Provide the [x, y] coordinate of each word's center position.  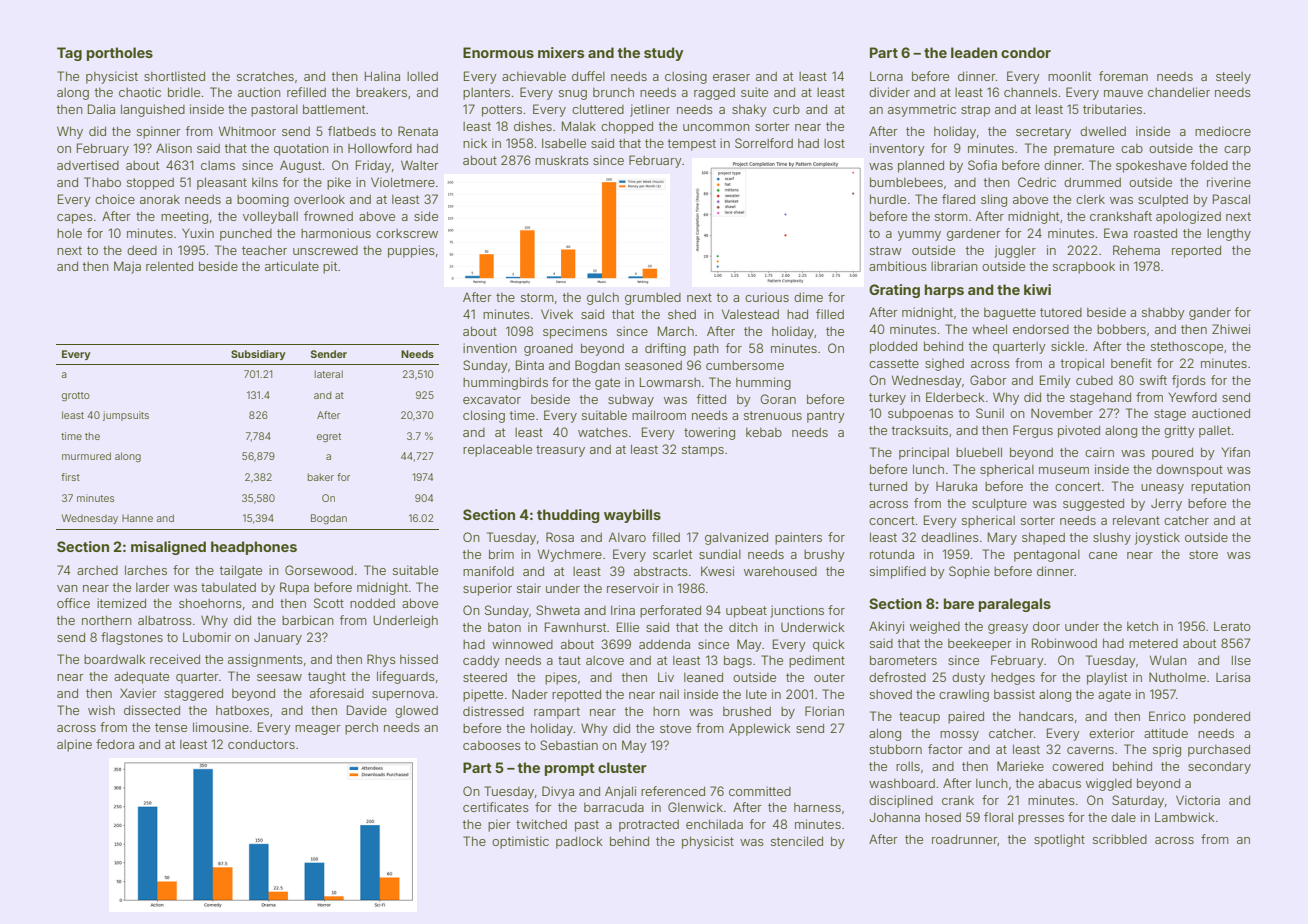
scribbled [1120, 839]
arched [97, 570]
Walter [420, 165]
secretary [1043, 133]
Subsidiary [258, 355]
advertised [88, 165]
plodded [893, 347]
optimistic [520, 842]
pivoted [1079, 431]
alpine [74, 745]
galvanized [736, 538]
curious [767, 297]
